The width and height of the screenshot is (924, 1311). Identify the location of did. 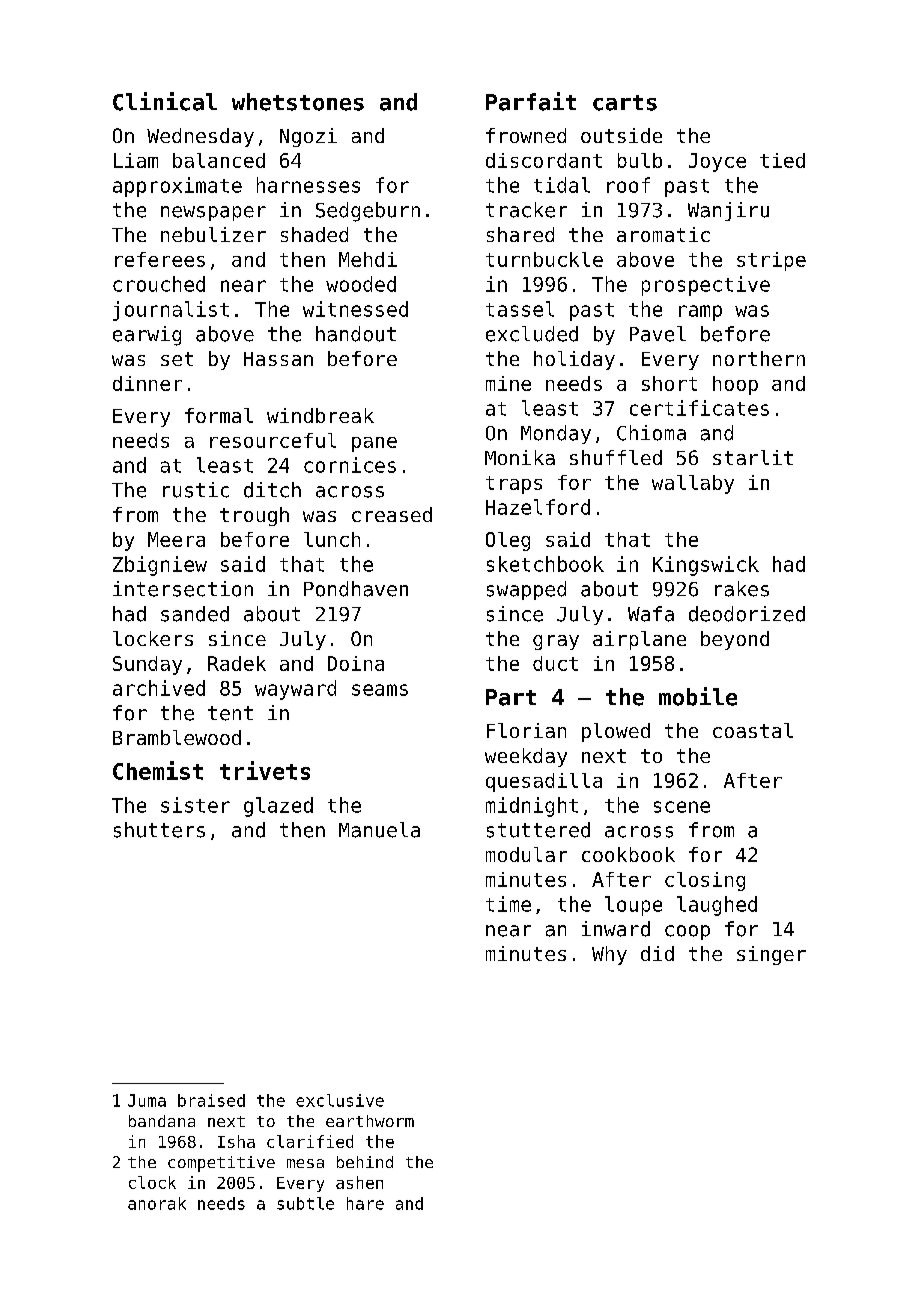
(657, 953).
